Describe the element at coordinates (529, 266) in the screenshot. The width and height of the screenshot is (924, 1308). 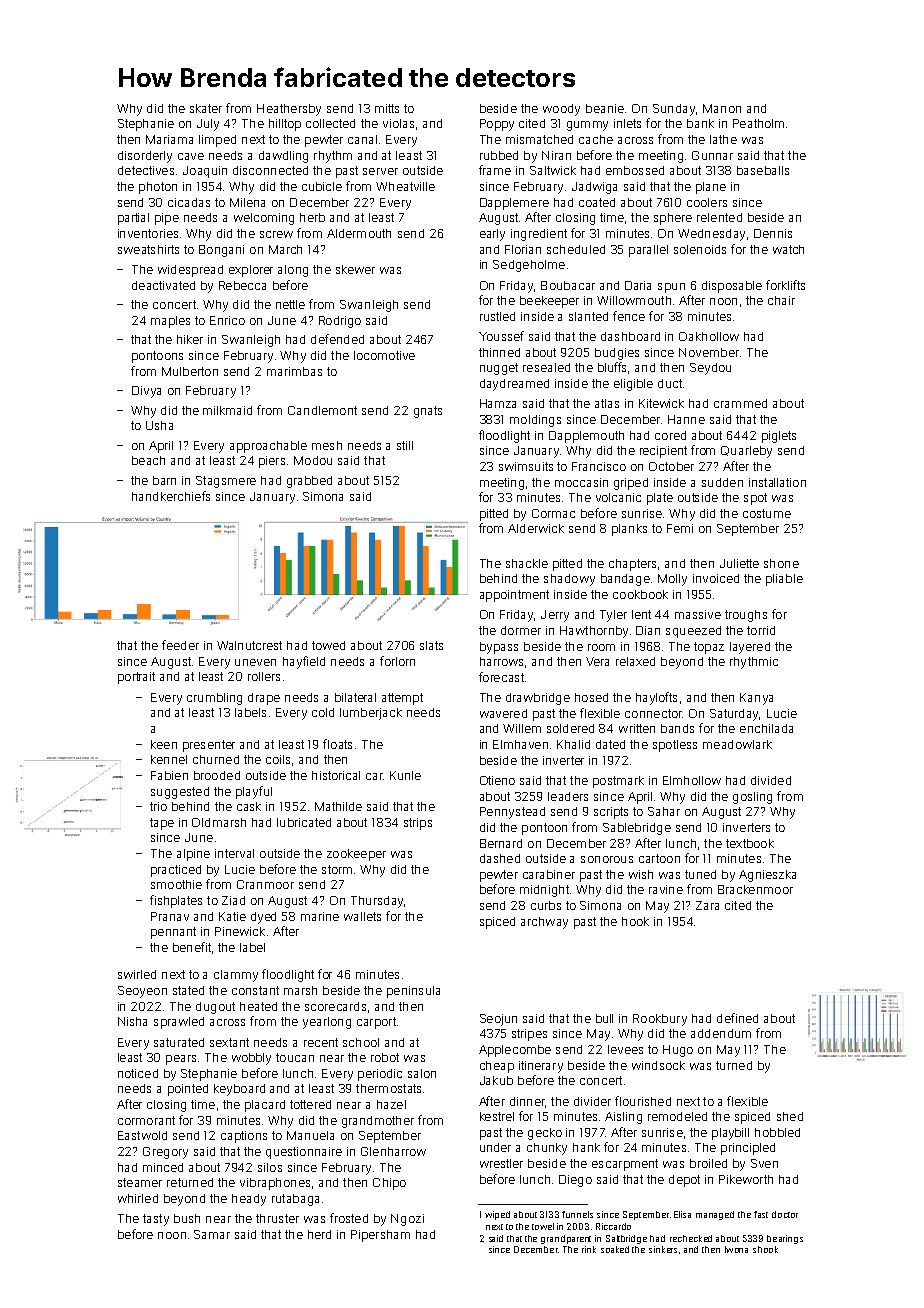
I see `Sedgeholme` at that location.
